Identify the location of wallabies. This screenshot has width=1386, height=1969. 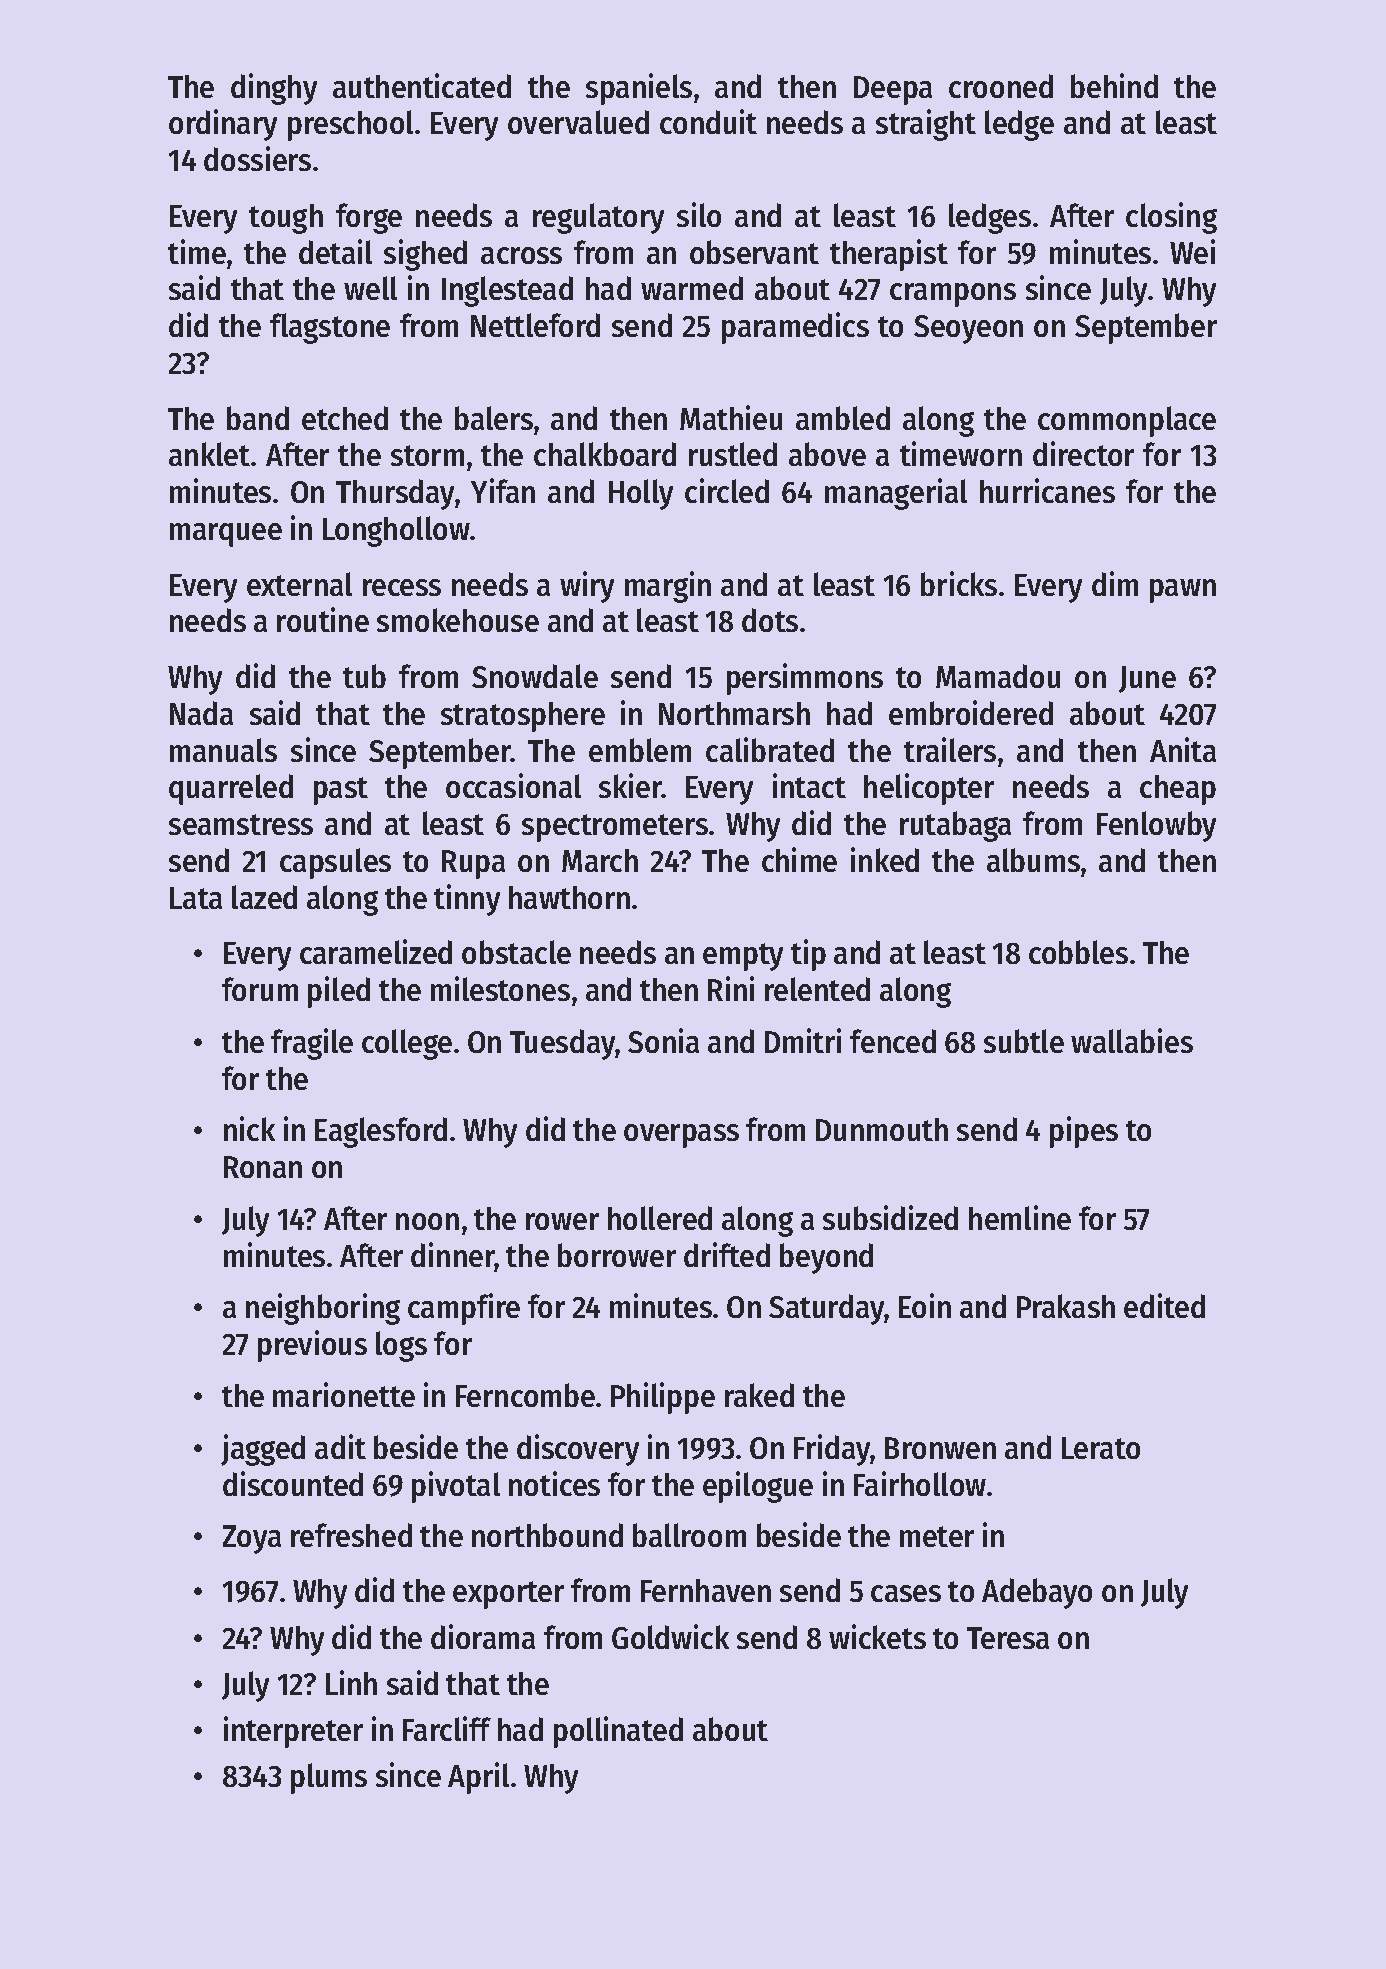
(1132, 1040).
